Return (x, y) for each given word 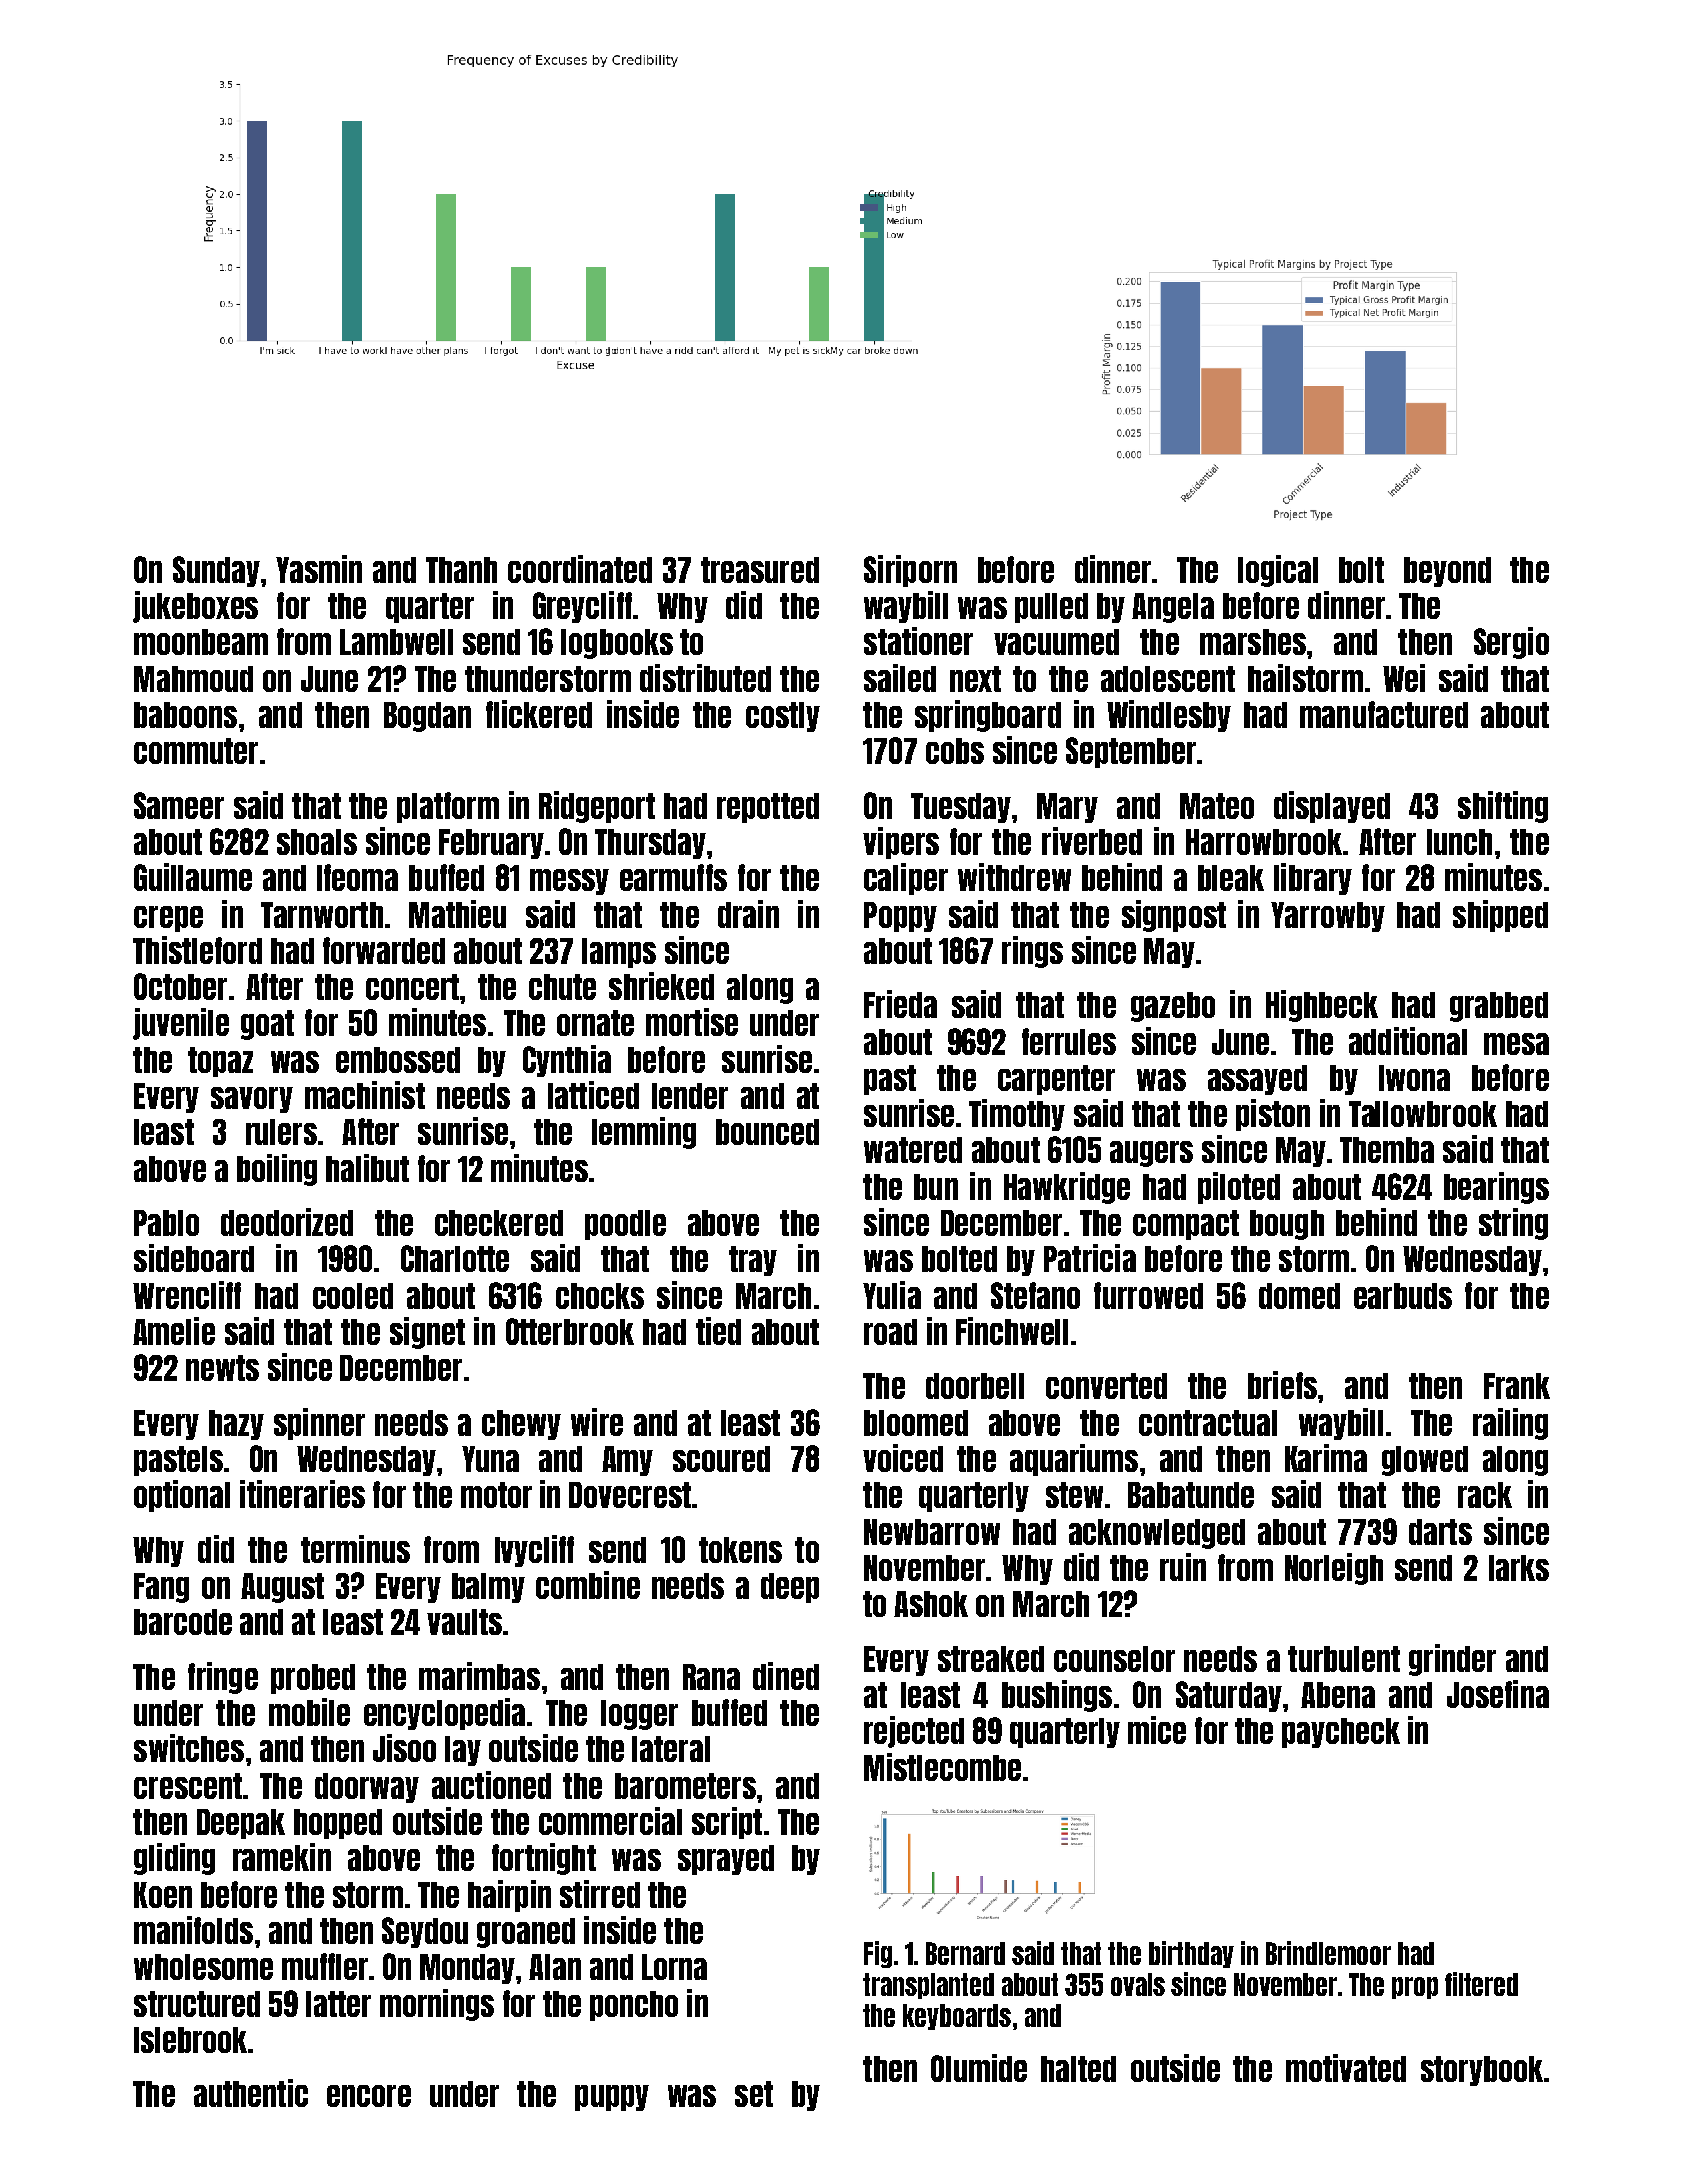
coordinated (580, 569)
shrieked (661, 986)
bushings (1057, 1696)
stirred (600, 1894)
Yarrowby (1328, 917)
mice (1157, 1730)
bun (936, 1187)
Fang (161, 1588)
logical (1278, 571)
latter (338, 2004)
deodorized (287, 1222)
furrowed (1148, 1295)
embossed (398, 1060)
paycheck (1341, 1733)
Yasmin (319, 569)
